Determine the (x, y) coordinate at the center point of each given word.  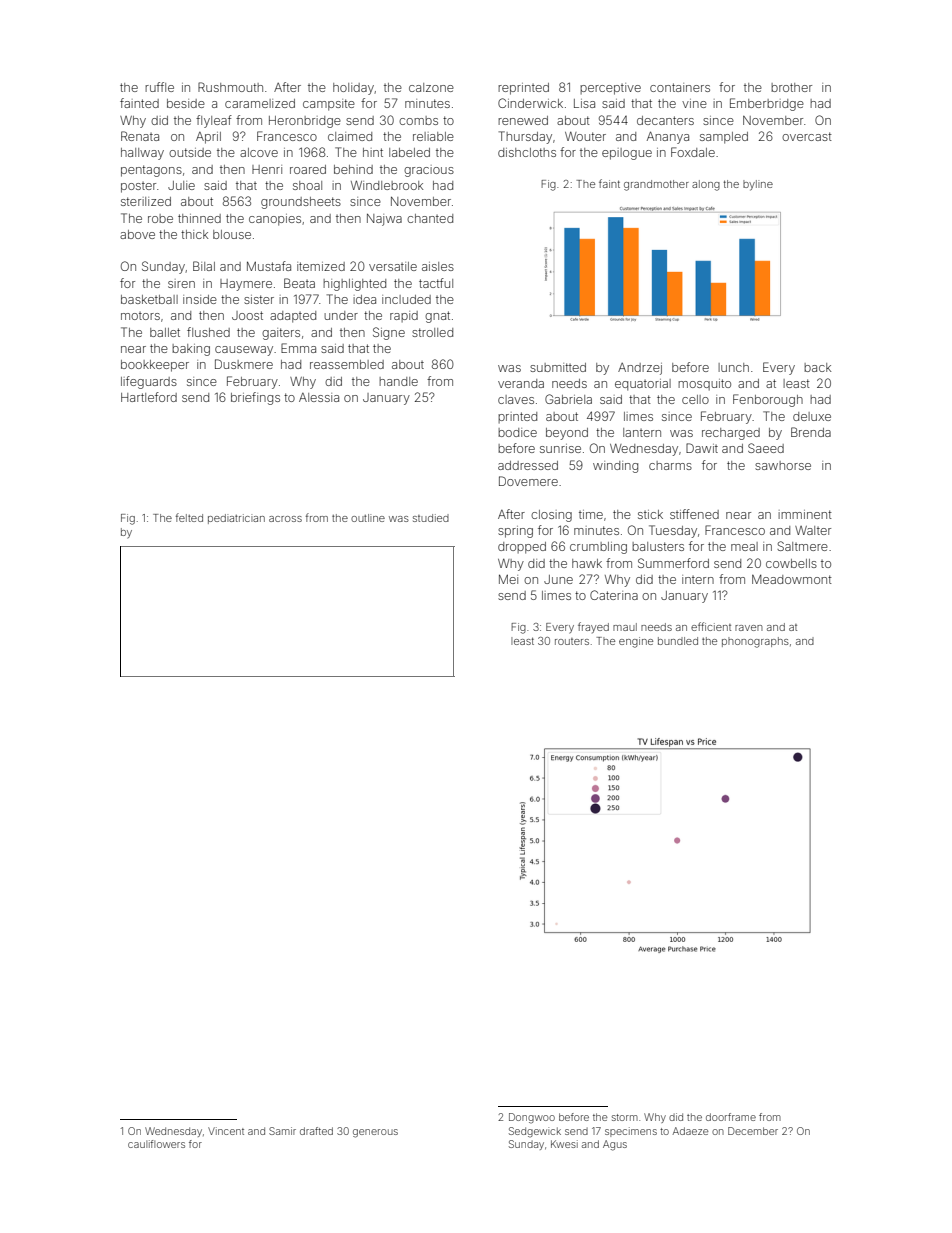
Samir (282, 1131)
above (137, 234)
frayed (593, 627)
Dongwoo (532, 1118)
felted (189, 517)
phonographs (755, 642)
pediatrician (236, 519)
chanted (430, 218)
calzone (431, 87)
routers (572, 641)
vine (694, 103)
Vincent (226, 1131)
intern (698, 579)
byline (758, 185)
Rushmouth (230, 87)
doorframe (731, 1117)
